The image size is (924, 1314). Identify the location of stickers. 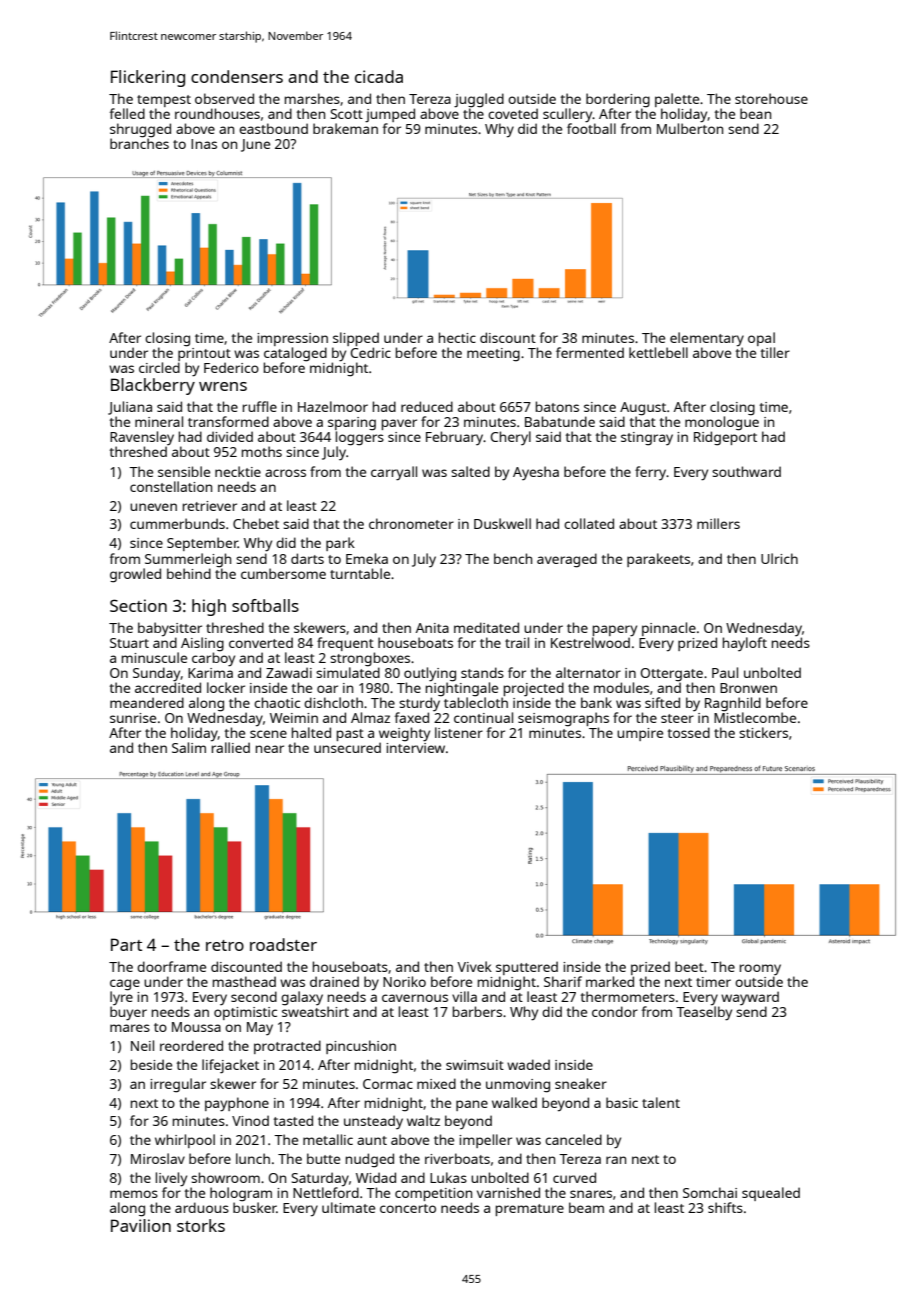
(763, 732).
